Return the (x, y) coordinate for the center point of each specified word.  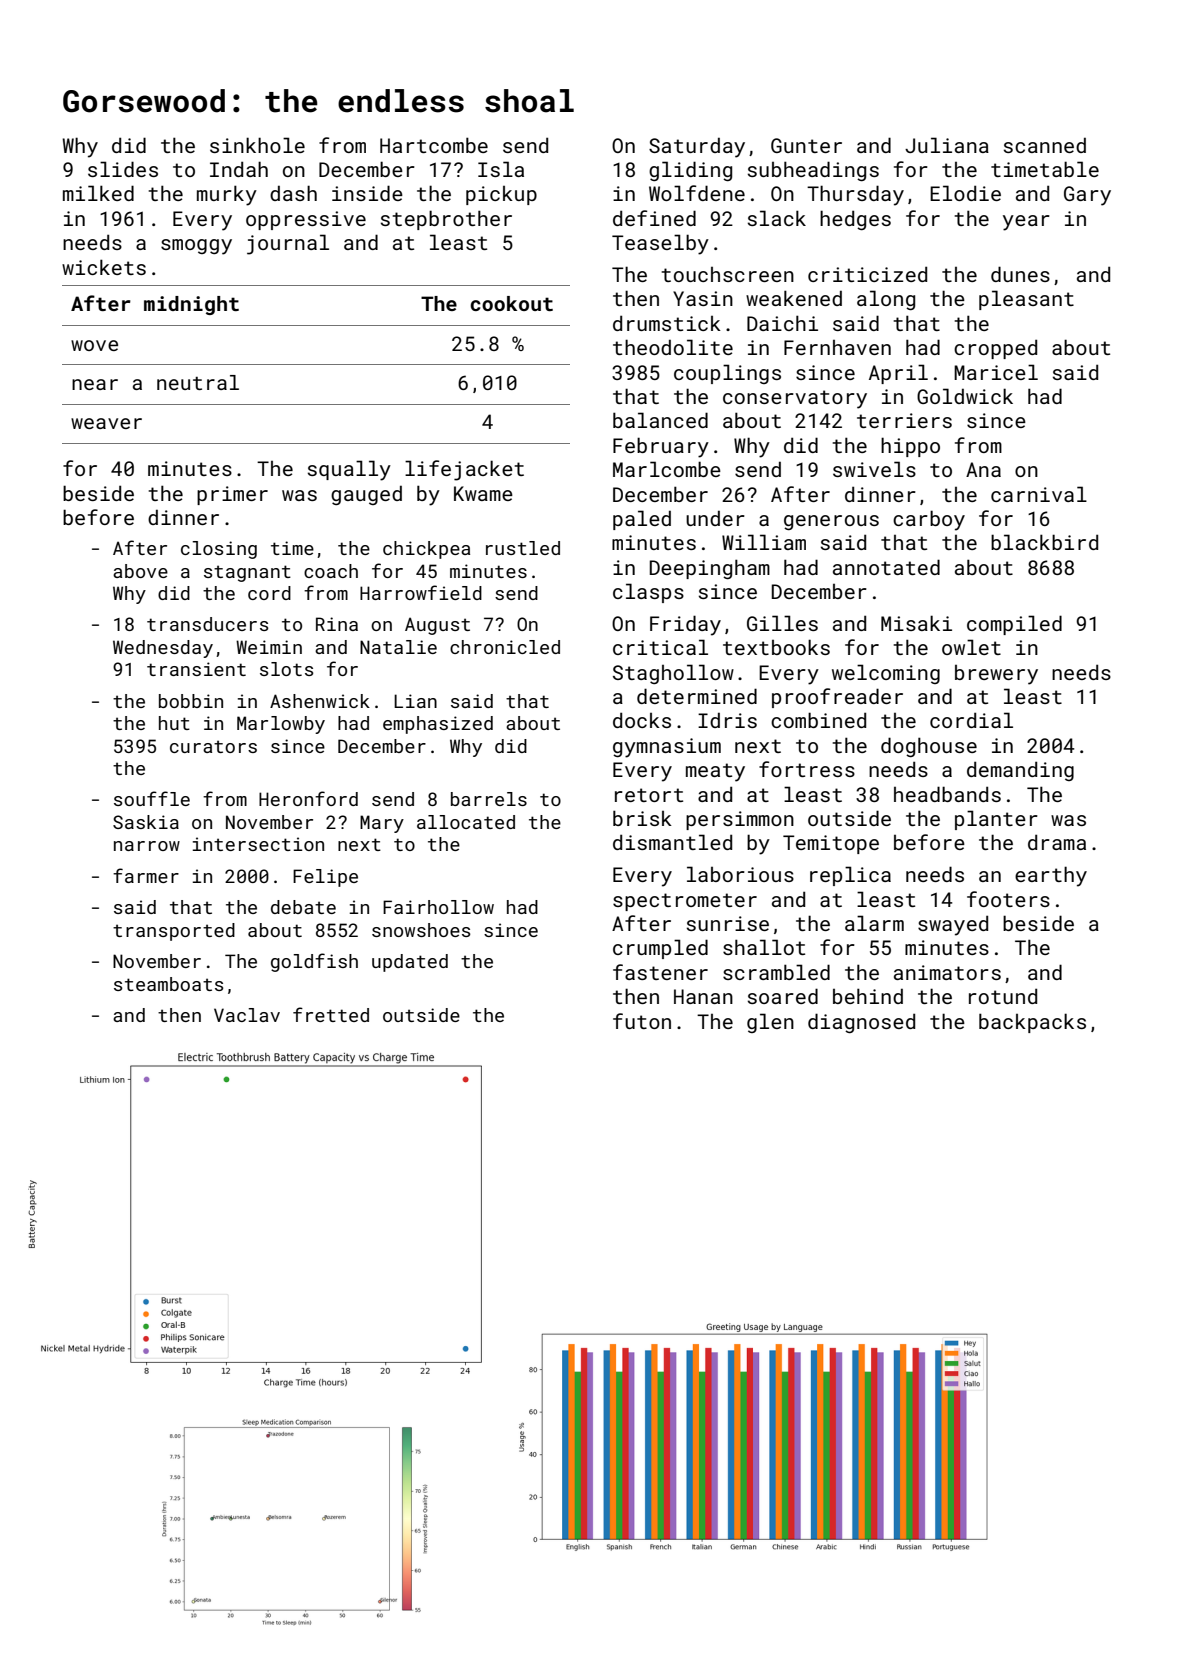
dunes (1020, 274)
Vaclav (247, 1015)
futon (642, 1021)
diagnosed (861, 1023)
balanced (660, 420)
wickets (104, 267)
